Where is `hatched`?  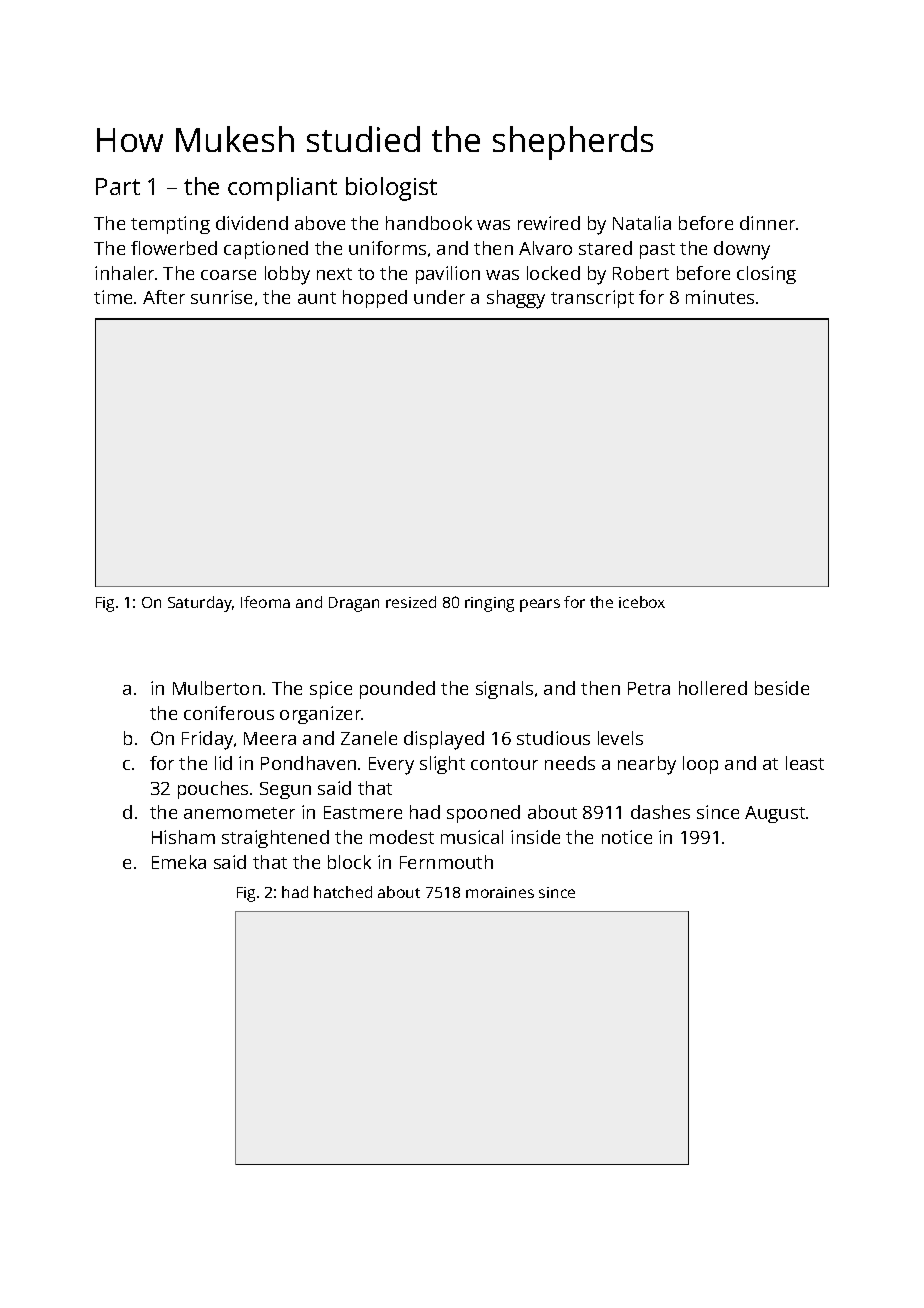
hatched is located at coordinates (343, 892).
